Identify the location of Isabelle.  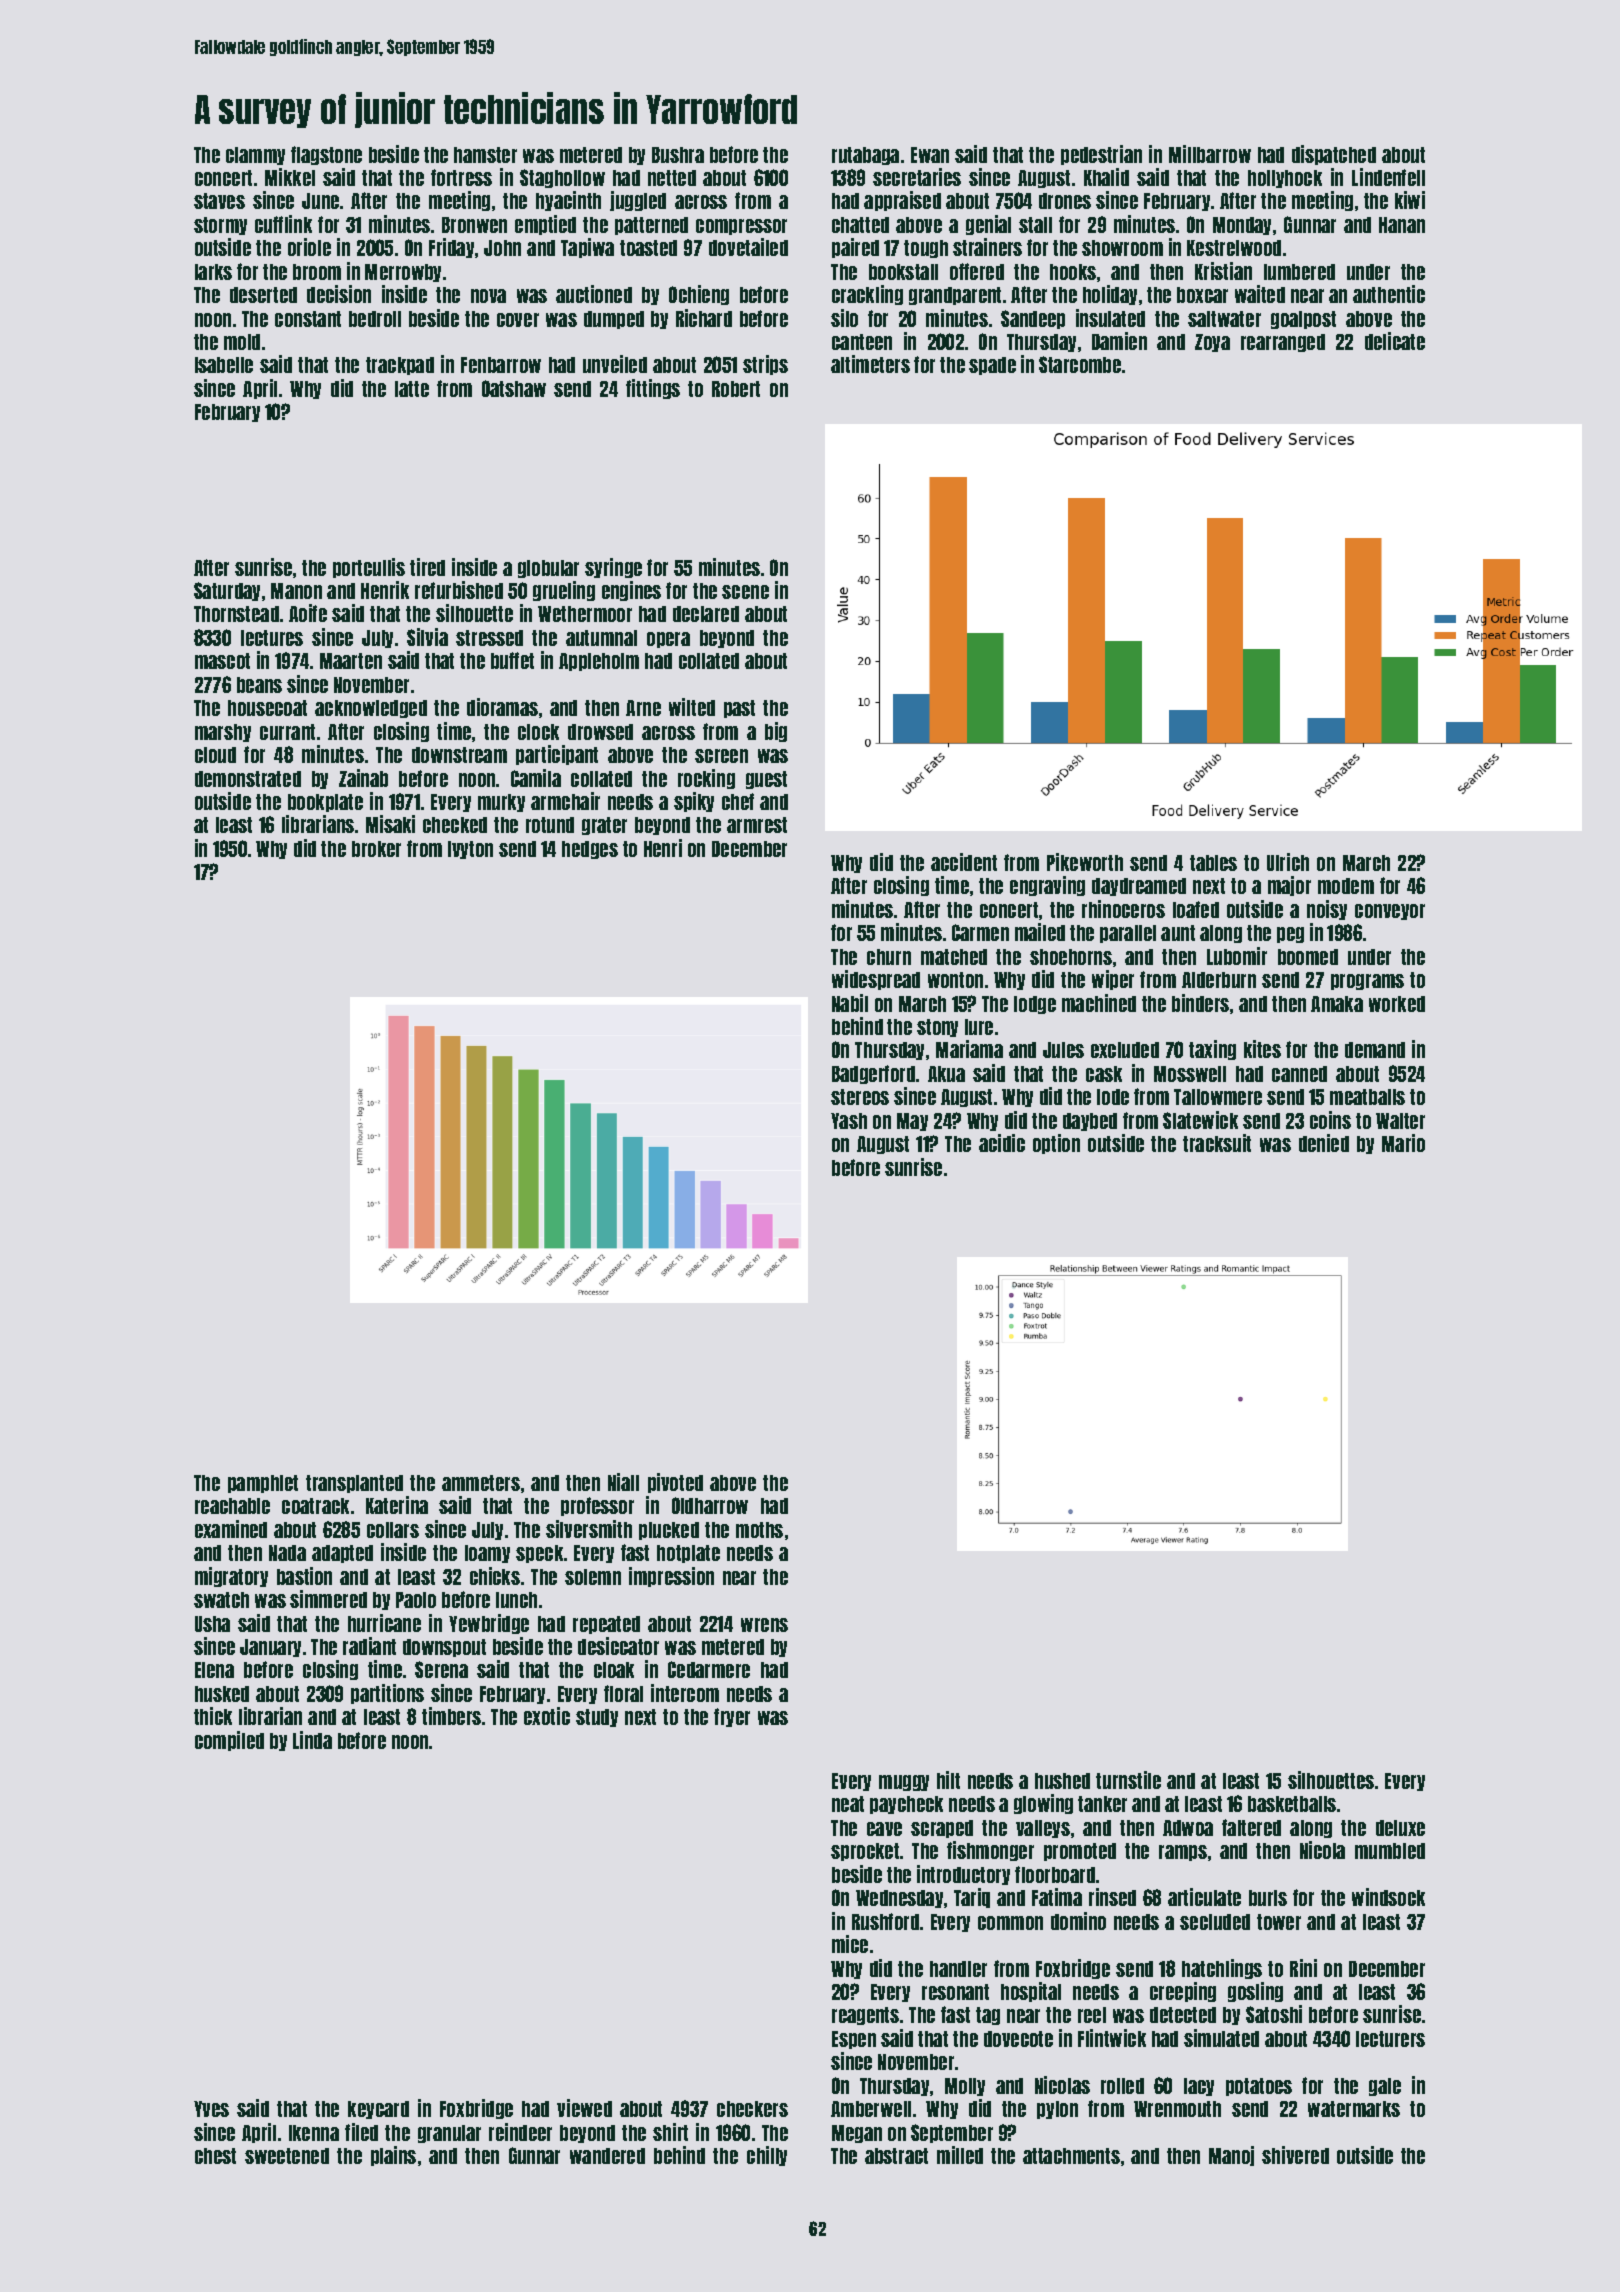
(224, 365).
